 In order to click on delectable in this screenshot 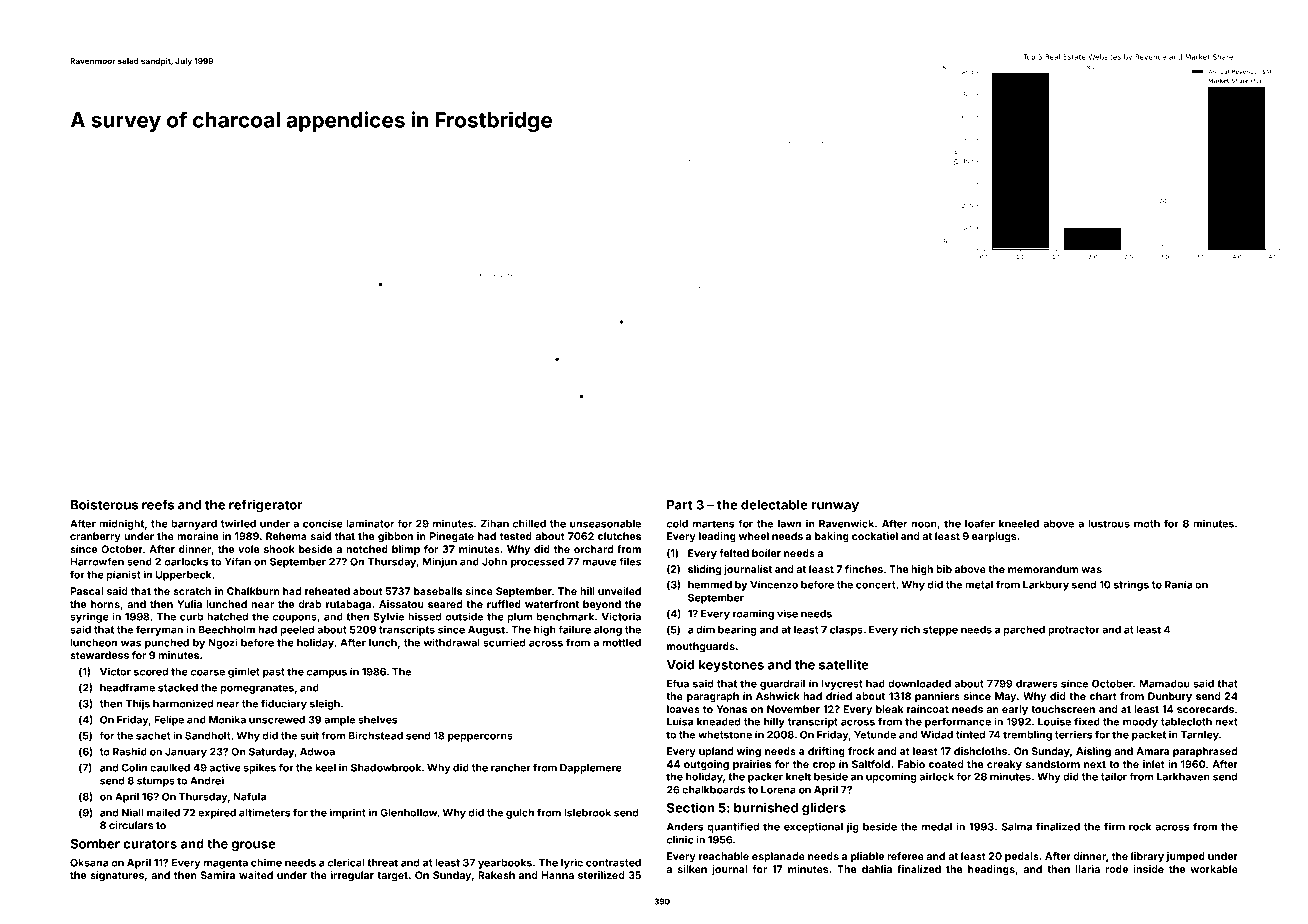, I will do `click(774, 505)`.
